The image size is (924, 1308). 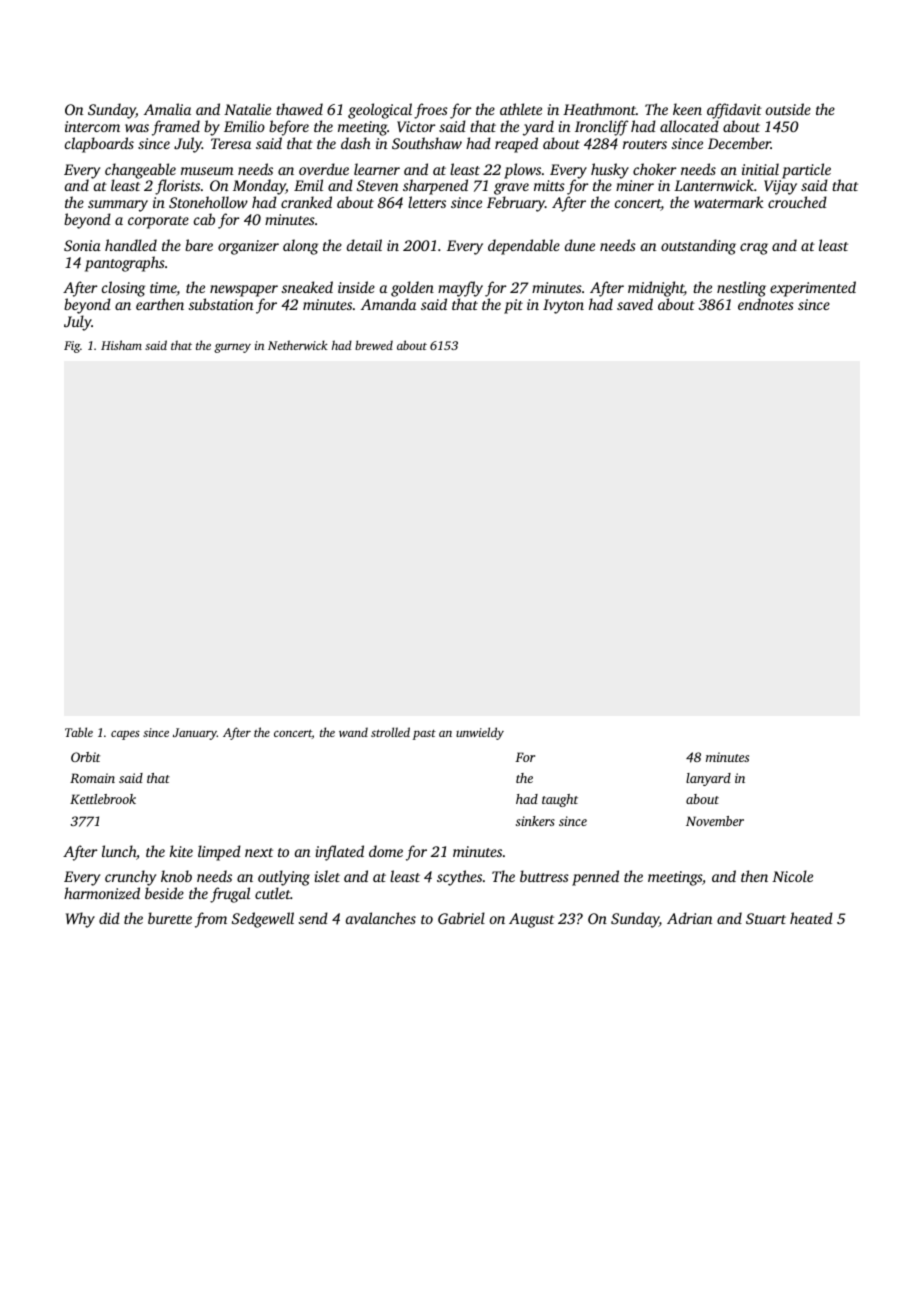 What do you see at coordinates (204, 219) in the image?
I see `cab` at bounding box center [204, 219].
